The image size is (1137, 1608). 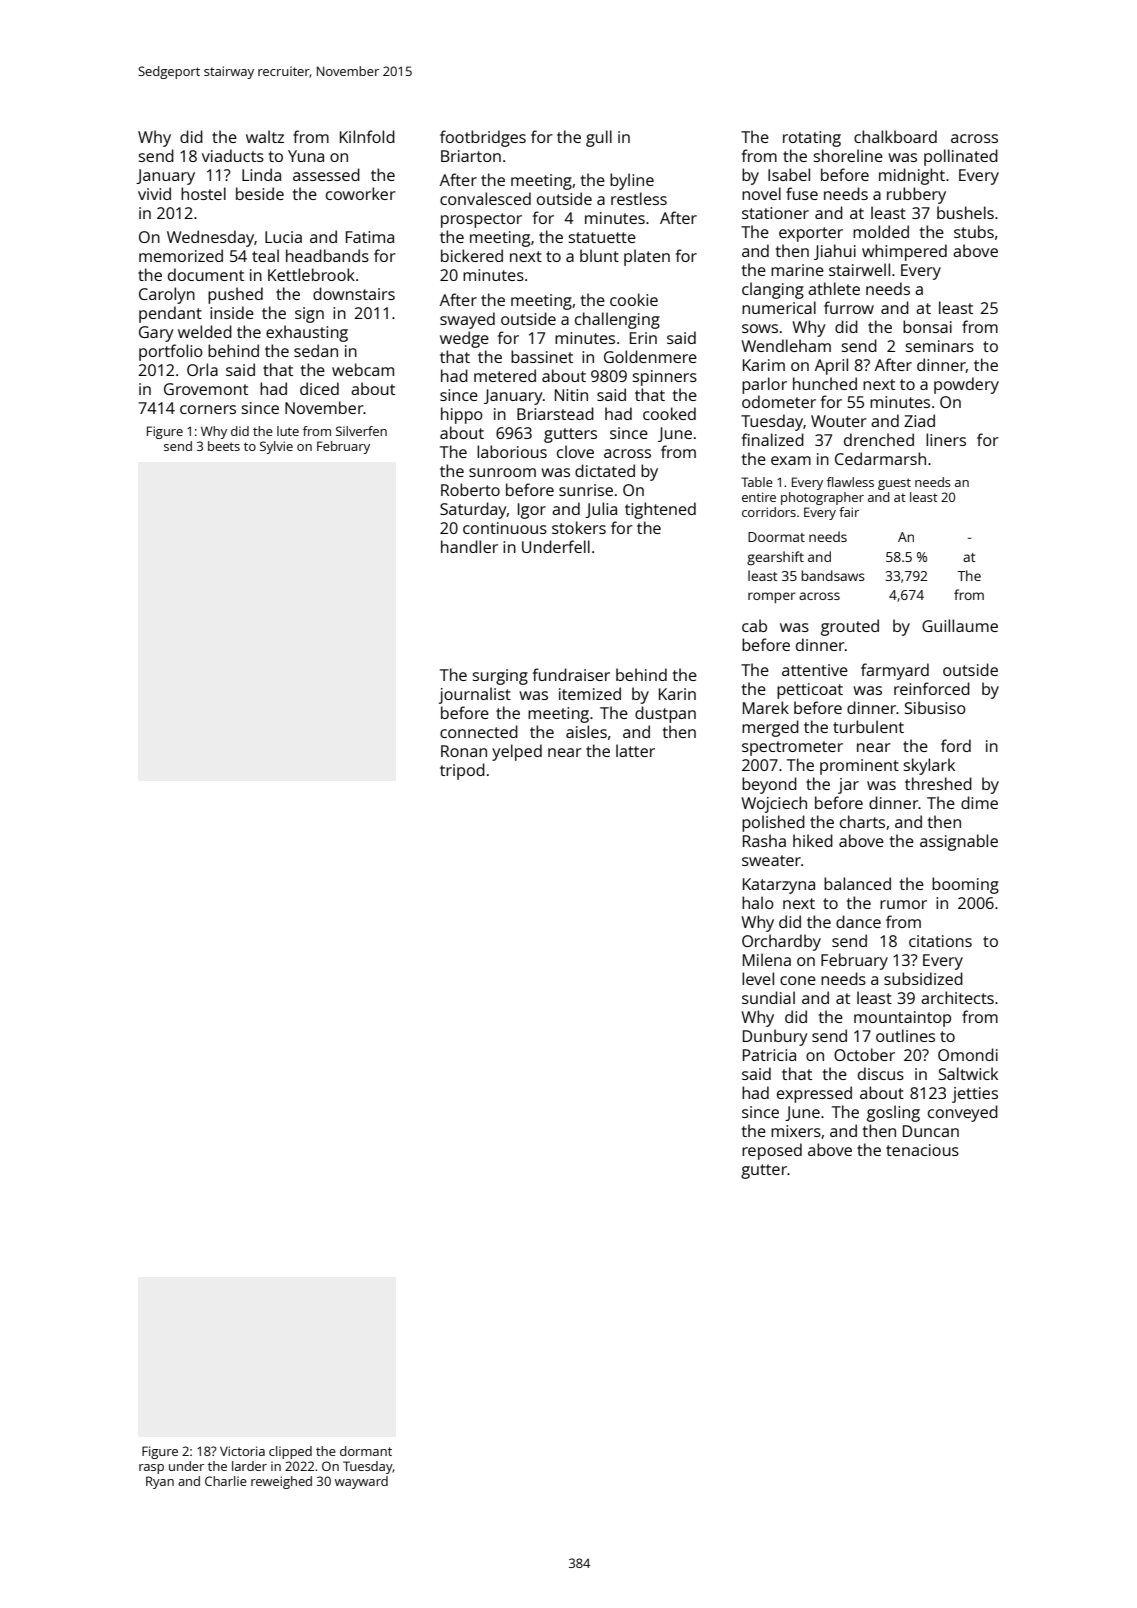 I want to click on Ronan, so click(x=464, y=751).
